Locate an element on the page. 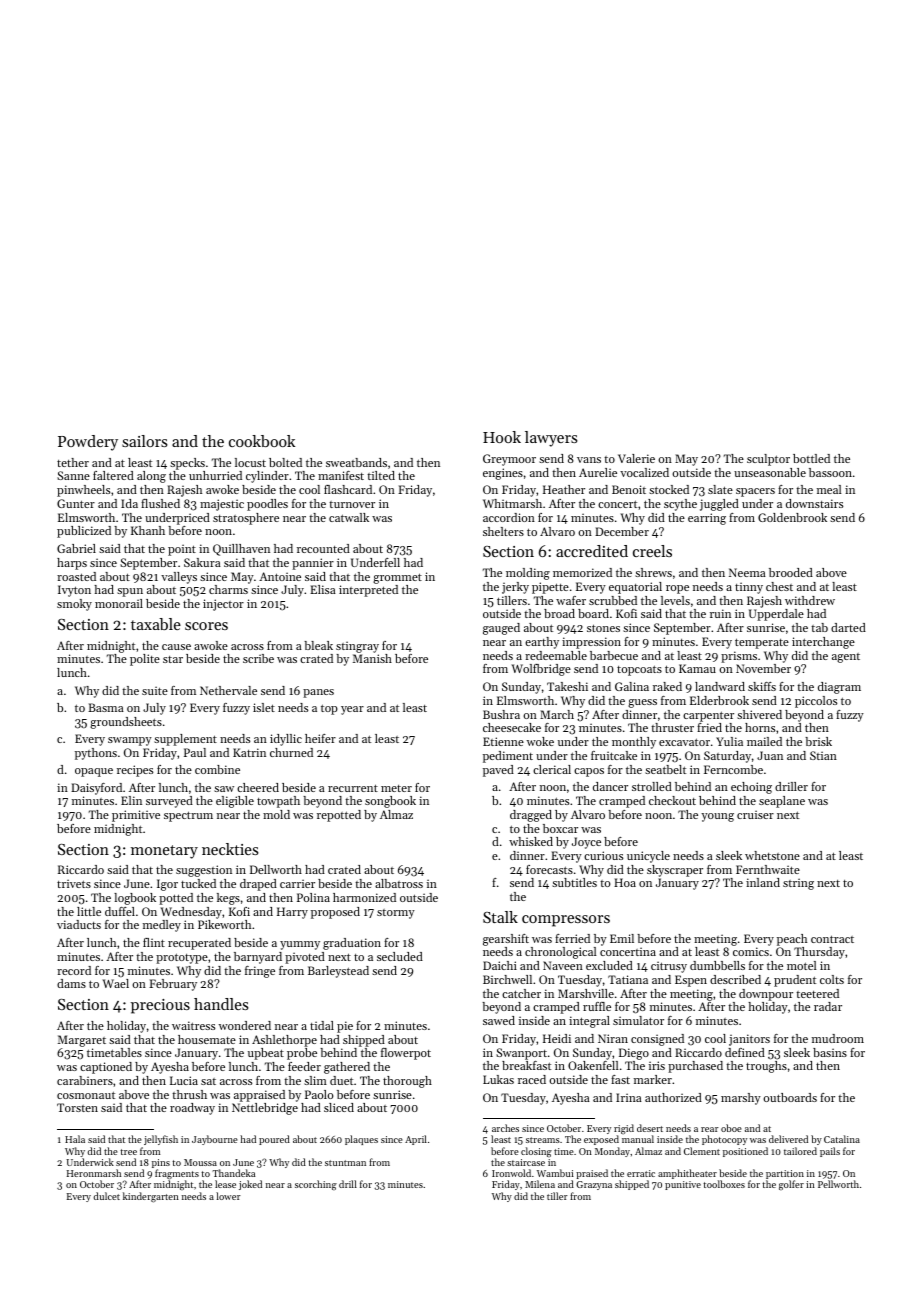 The image size is (924, 1308). thorough is located at coordinates (407, 1082).
